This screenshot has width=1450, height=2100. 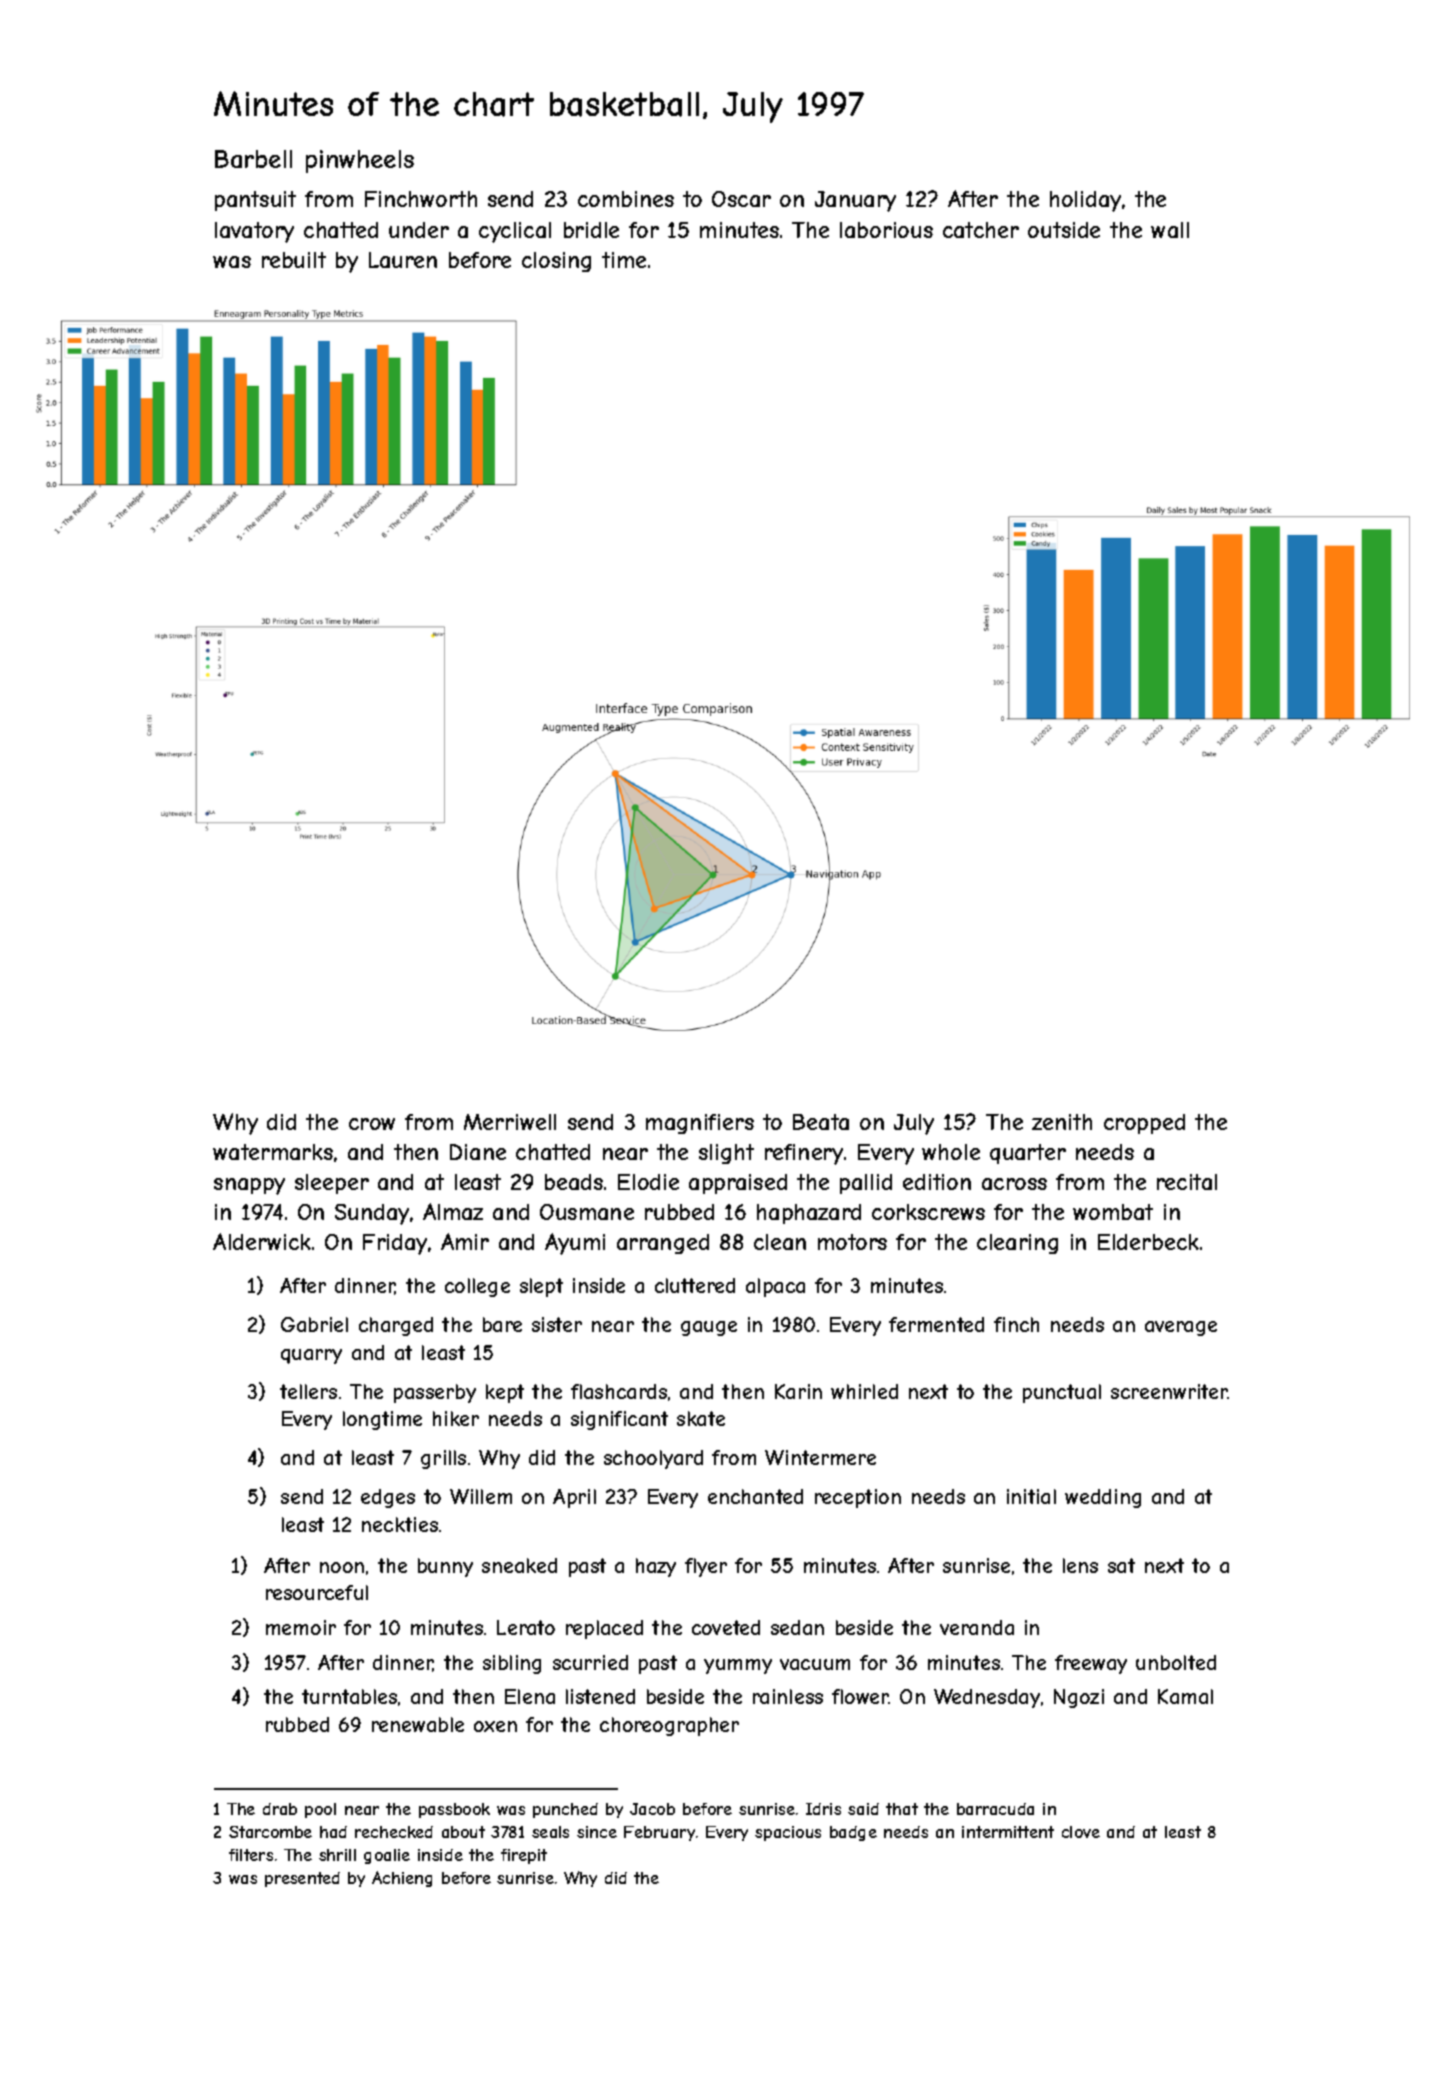 What do you see at coordinates (853, 1833) in the screenshot?
I see `badge` at bounding box center [853, 1833].
